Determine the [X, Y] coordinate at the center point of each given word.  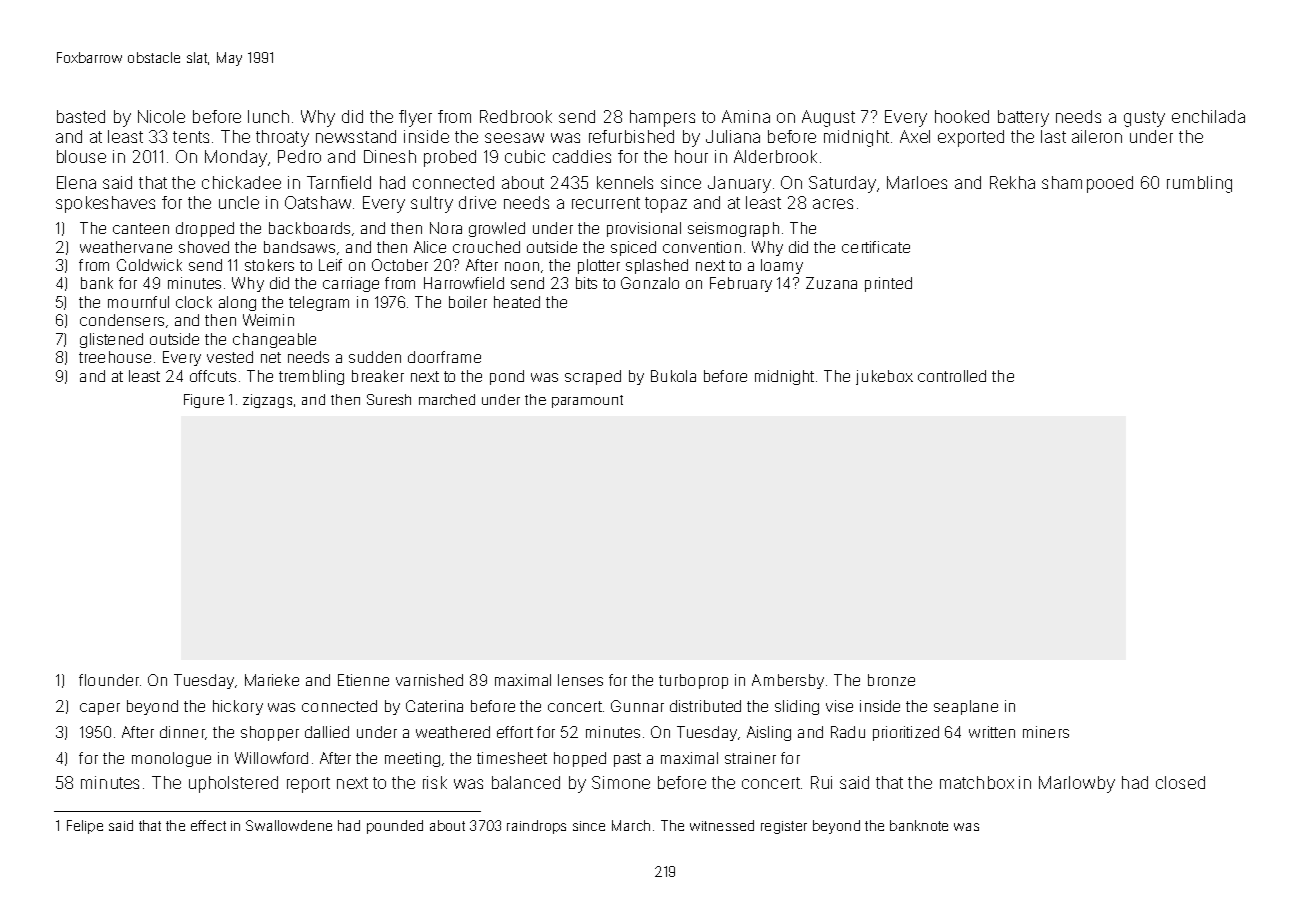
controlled [952, 376]
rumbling [1199, 184]
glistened [111, 340]
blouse [81, 156]
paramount [587, 401]
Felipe [85, 827]
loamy [782, 266]
